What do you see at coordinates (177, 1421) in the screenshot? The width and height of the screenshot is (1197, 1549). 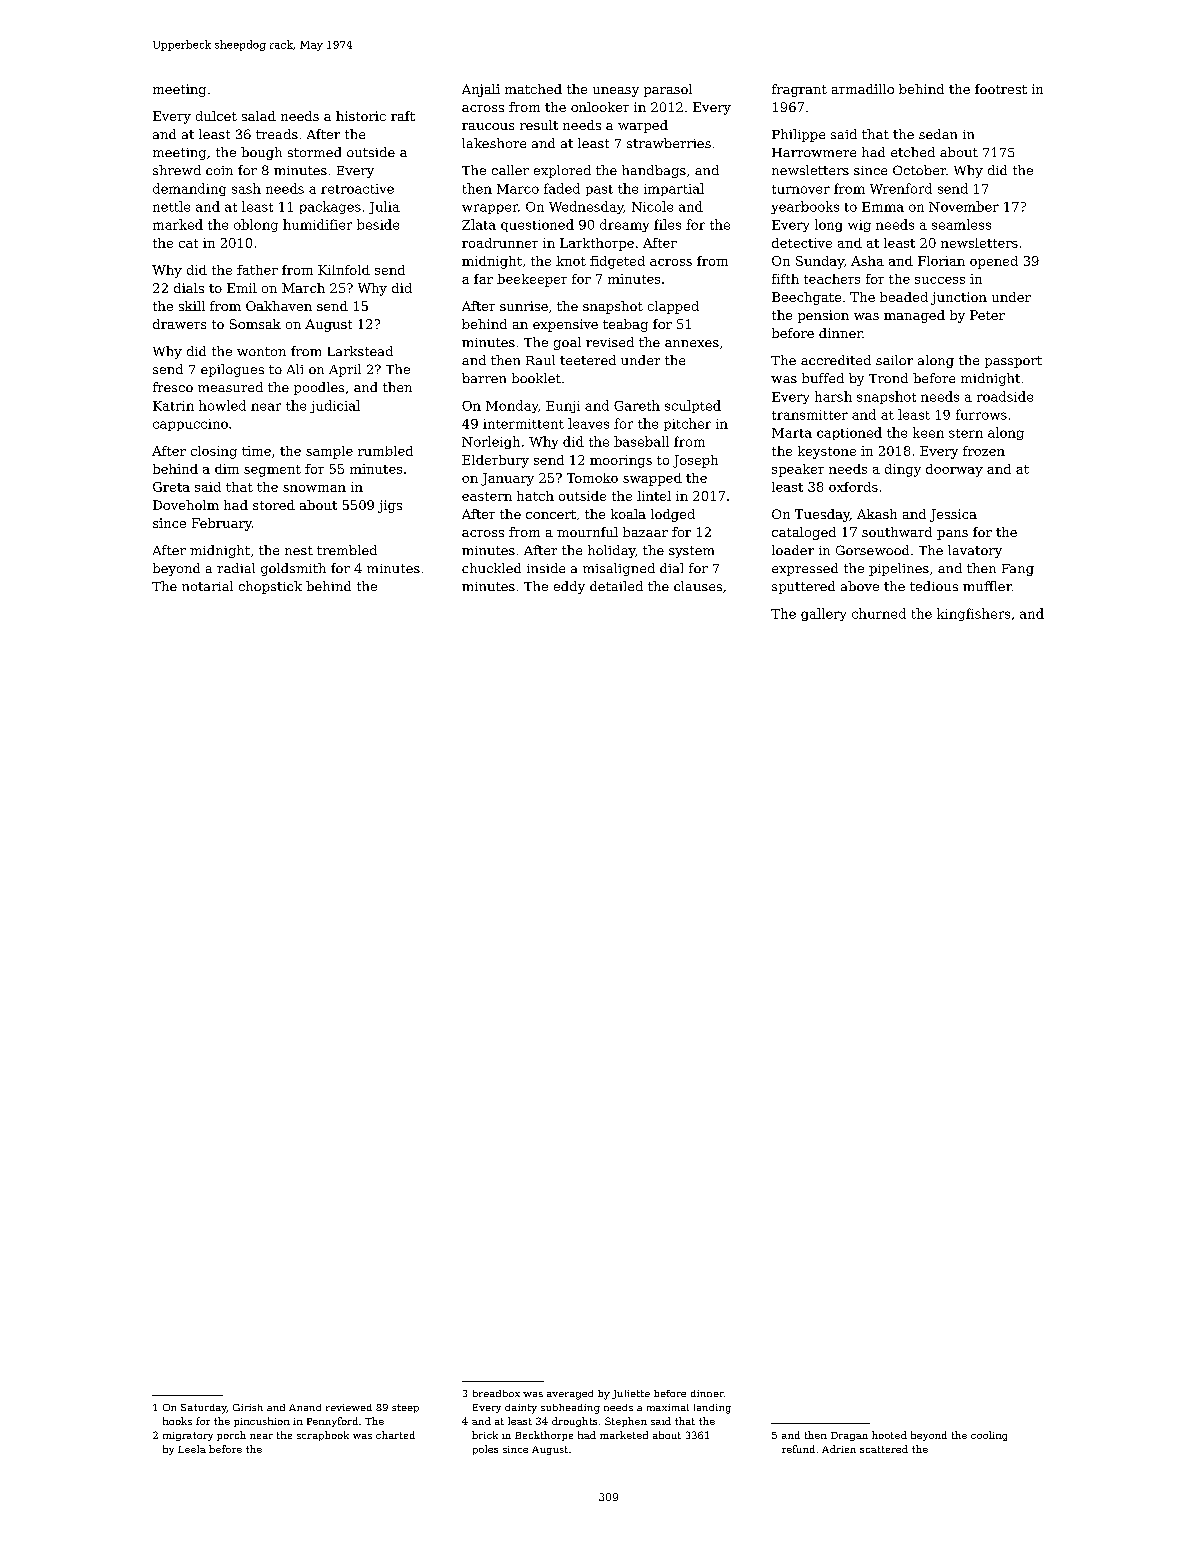 I see `hooks` at bounding box center [177, 1421].
